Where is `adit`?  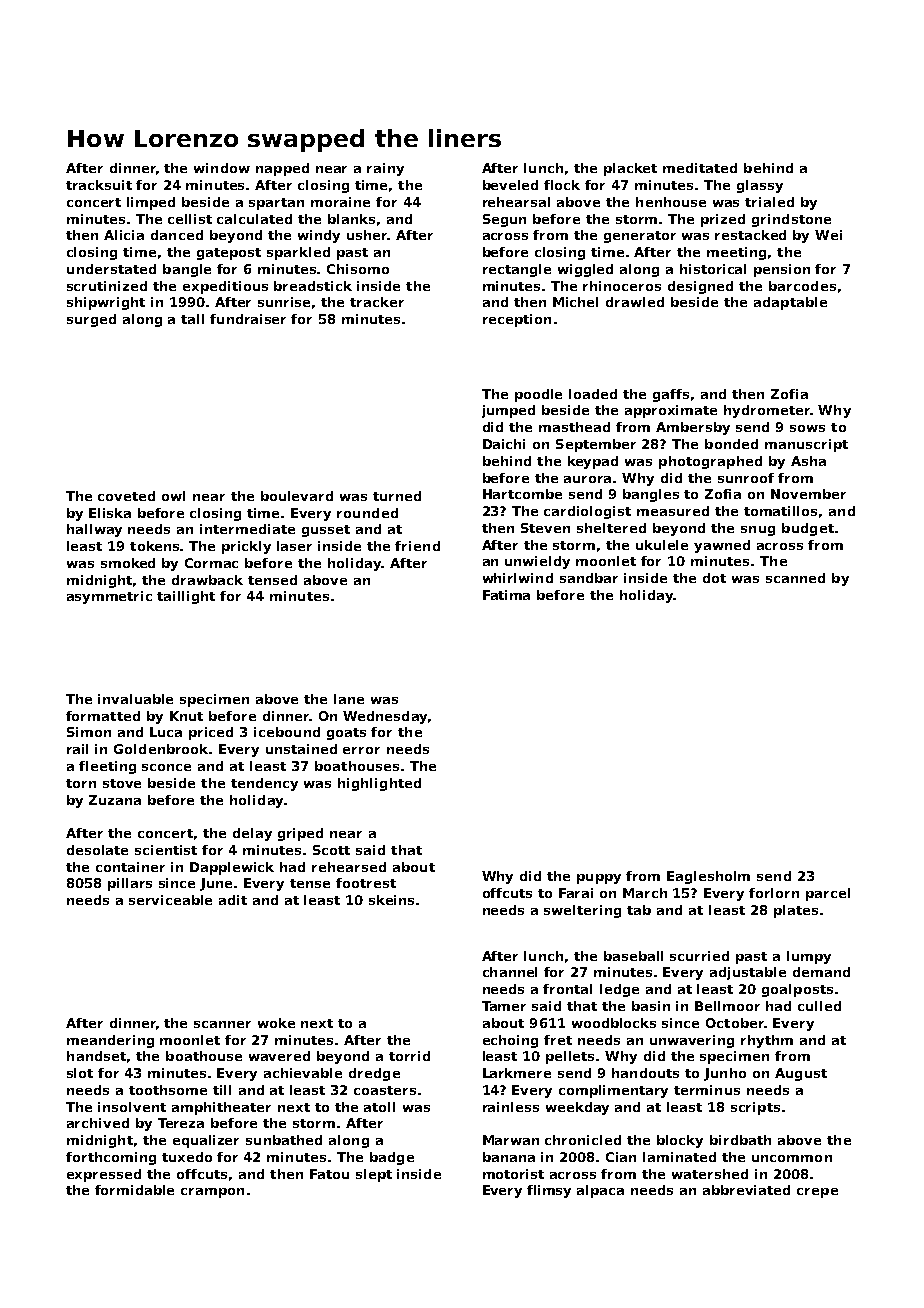
adit is located at coordinates (233, 900).
